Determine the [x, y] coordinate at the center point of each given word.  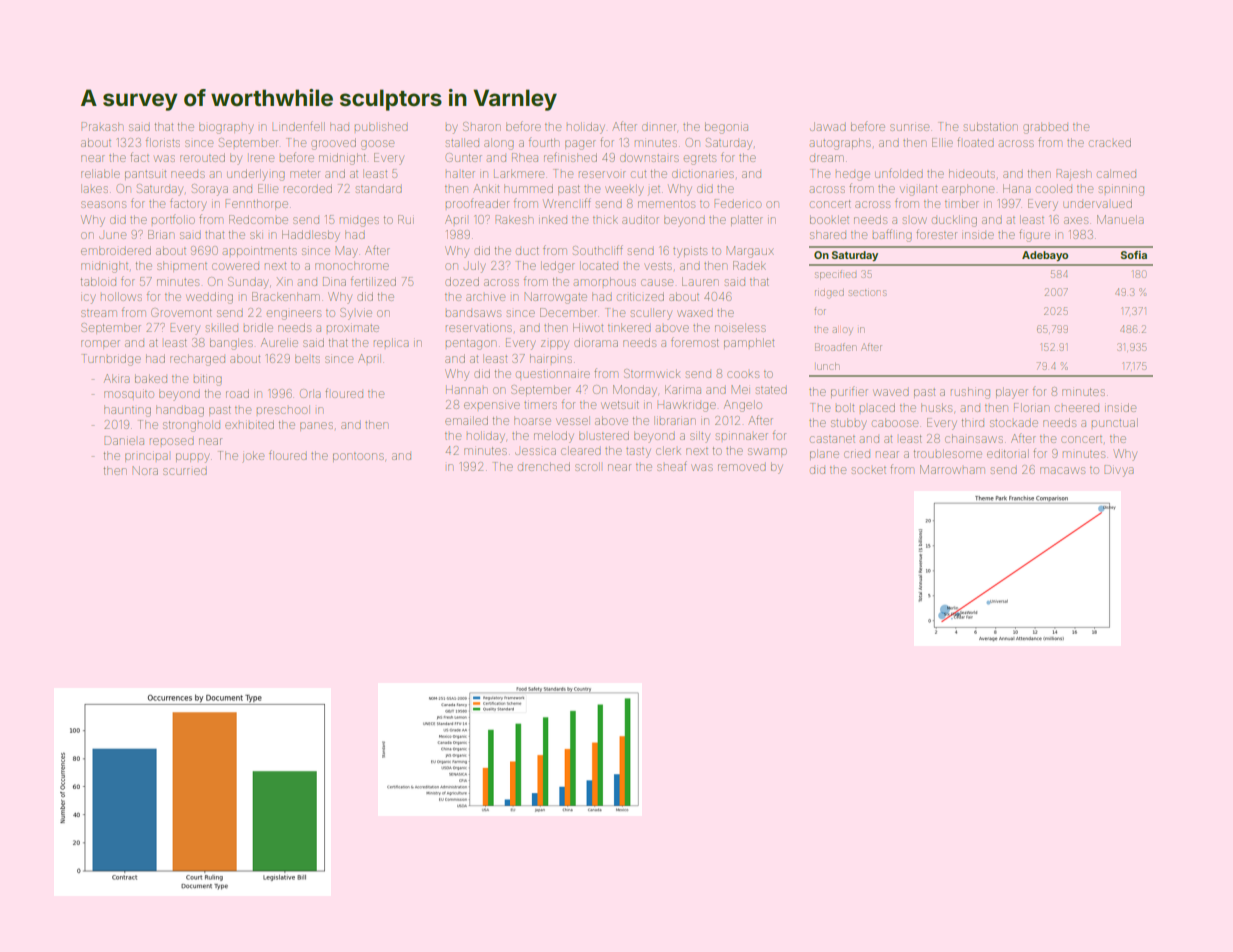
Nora [145, 470]
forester [936, 234]
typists [690, 252]
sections [867, 293]
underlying [256, 175]
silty [700, 437]
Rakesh [514, 219]
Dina [334, 281]
